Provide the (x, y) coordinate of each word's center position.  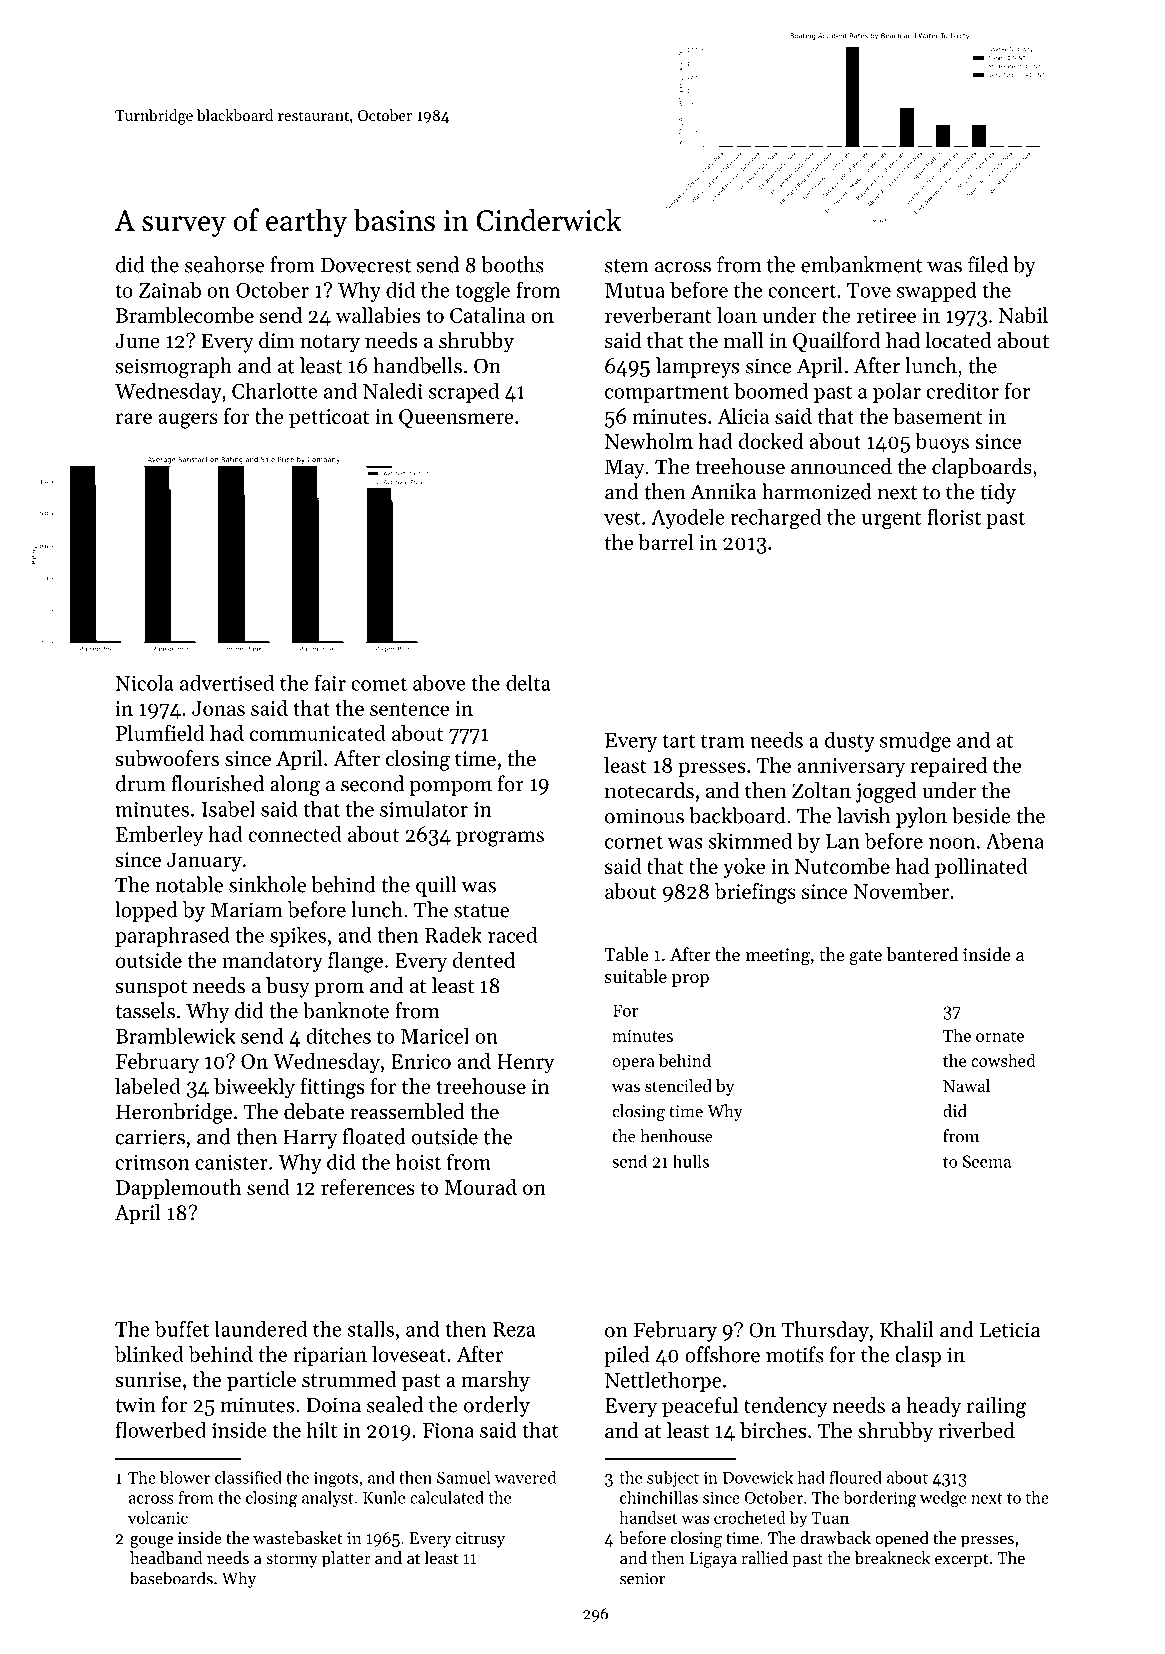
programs (500, 839)
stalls (370, 1328)
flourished (217, 783)
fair (330, 682)
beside (981, 815)
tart (678, 741)
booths (513, 264)
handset (648, 1517)
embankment (862, 264)
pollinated (981, 868)
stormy (292, 1561)
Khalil (907, 1329)
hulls (691, 1161)
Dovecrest (366, 265)
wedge (943, 1499)
